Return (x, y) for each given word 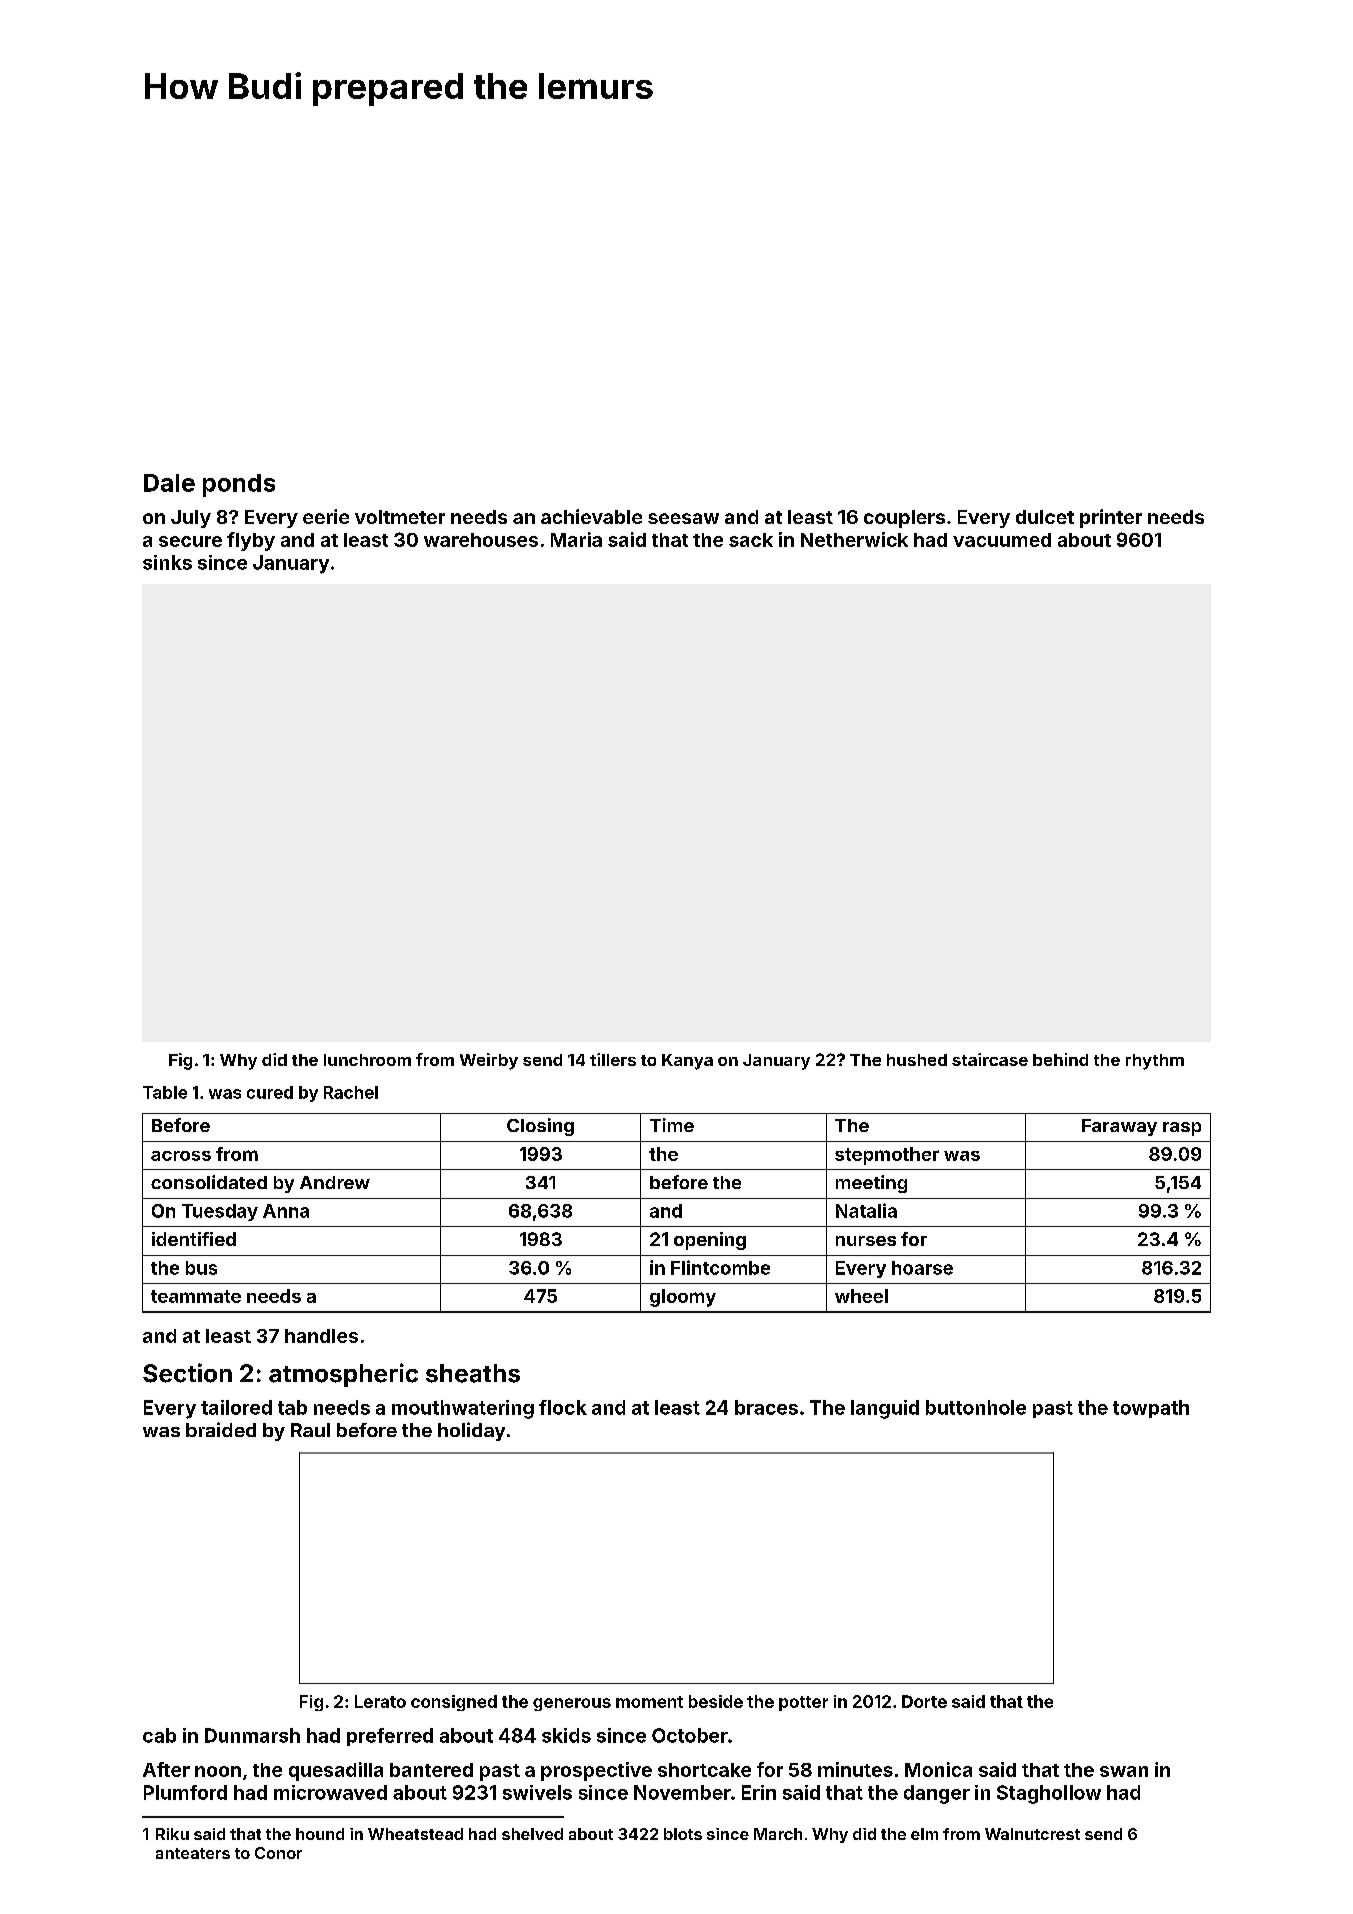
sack (751, 540)
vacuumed (1002, 540)
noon (218, 1771)
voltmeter (400, 517)
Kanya (687, 1062)
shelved (532, 1834)
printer (1111, 518)
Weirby (489, 1061)
